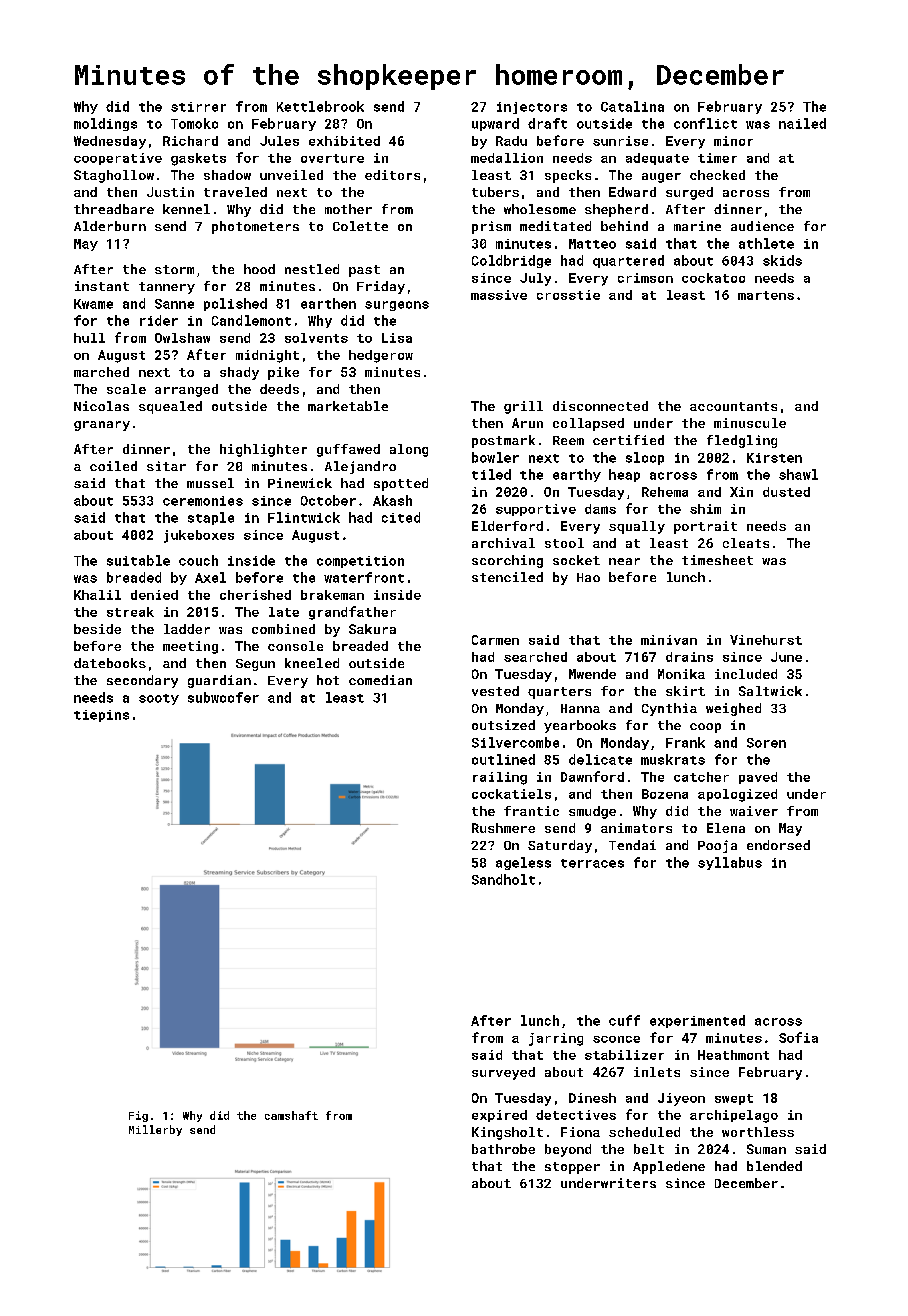 The image size is (908, 1316). Describe the element at coordinates (766, 1149) in the page. I see `Suman` at that location.
